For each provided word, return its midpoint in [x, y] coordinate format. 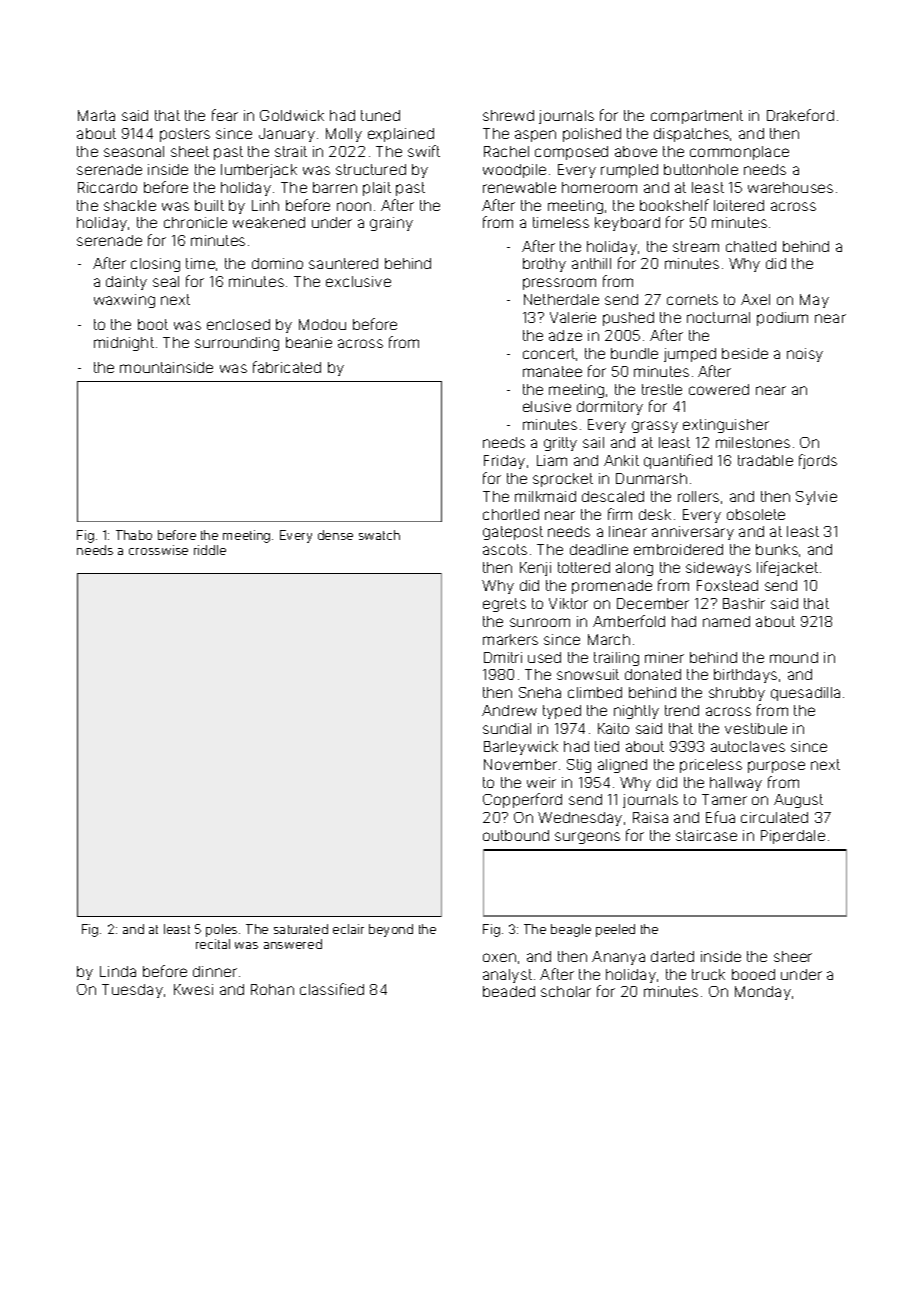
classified [332, 989]
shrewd [508, 115]
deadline [599, 549]
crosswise [158, 550]
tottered [584, 567]
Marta [96, 115]
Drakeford [800, 115]
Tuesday [132, 991]
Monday [763, 993]
